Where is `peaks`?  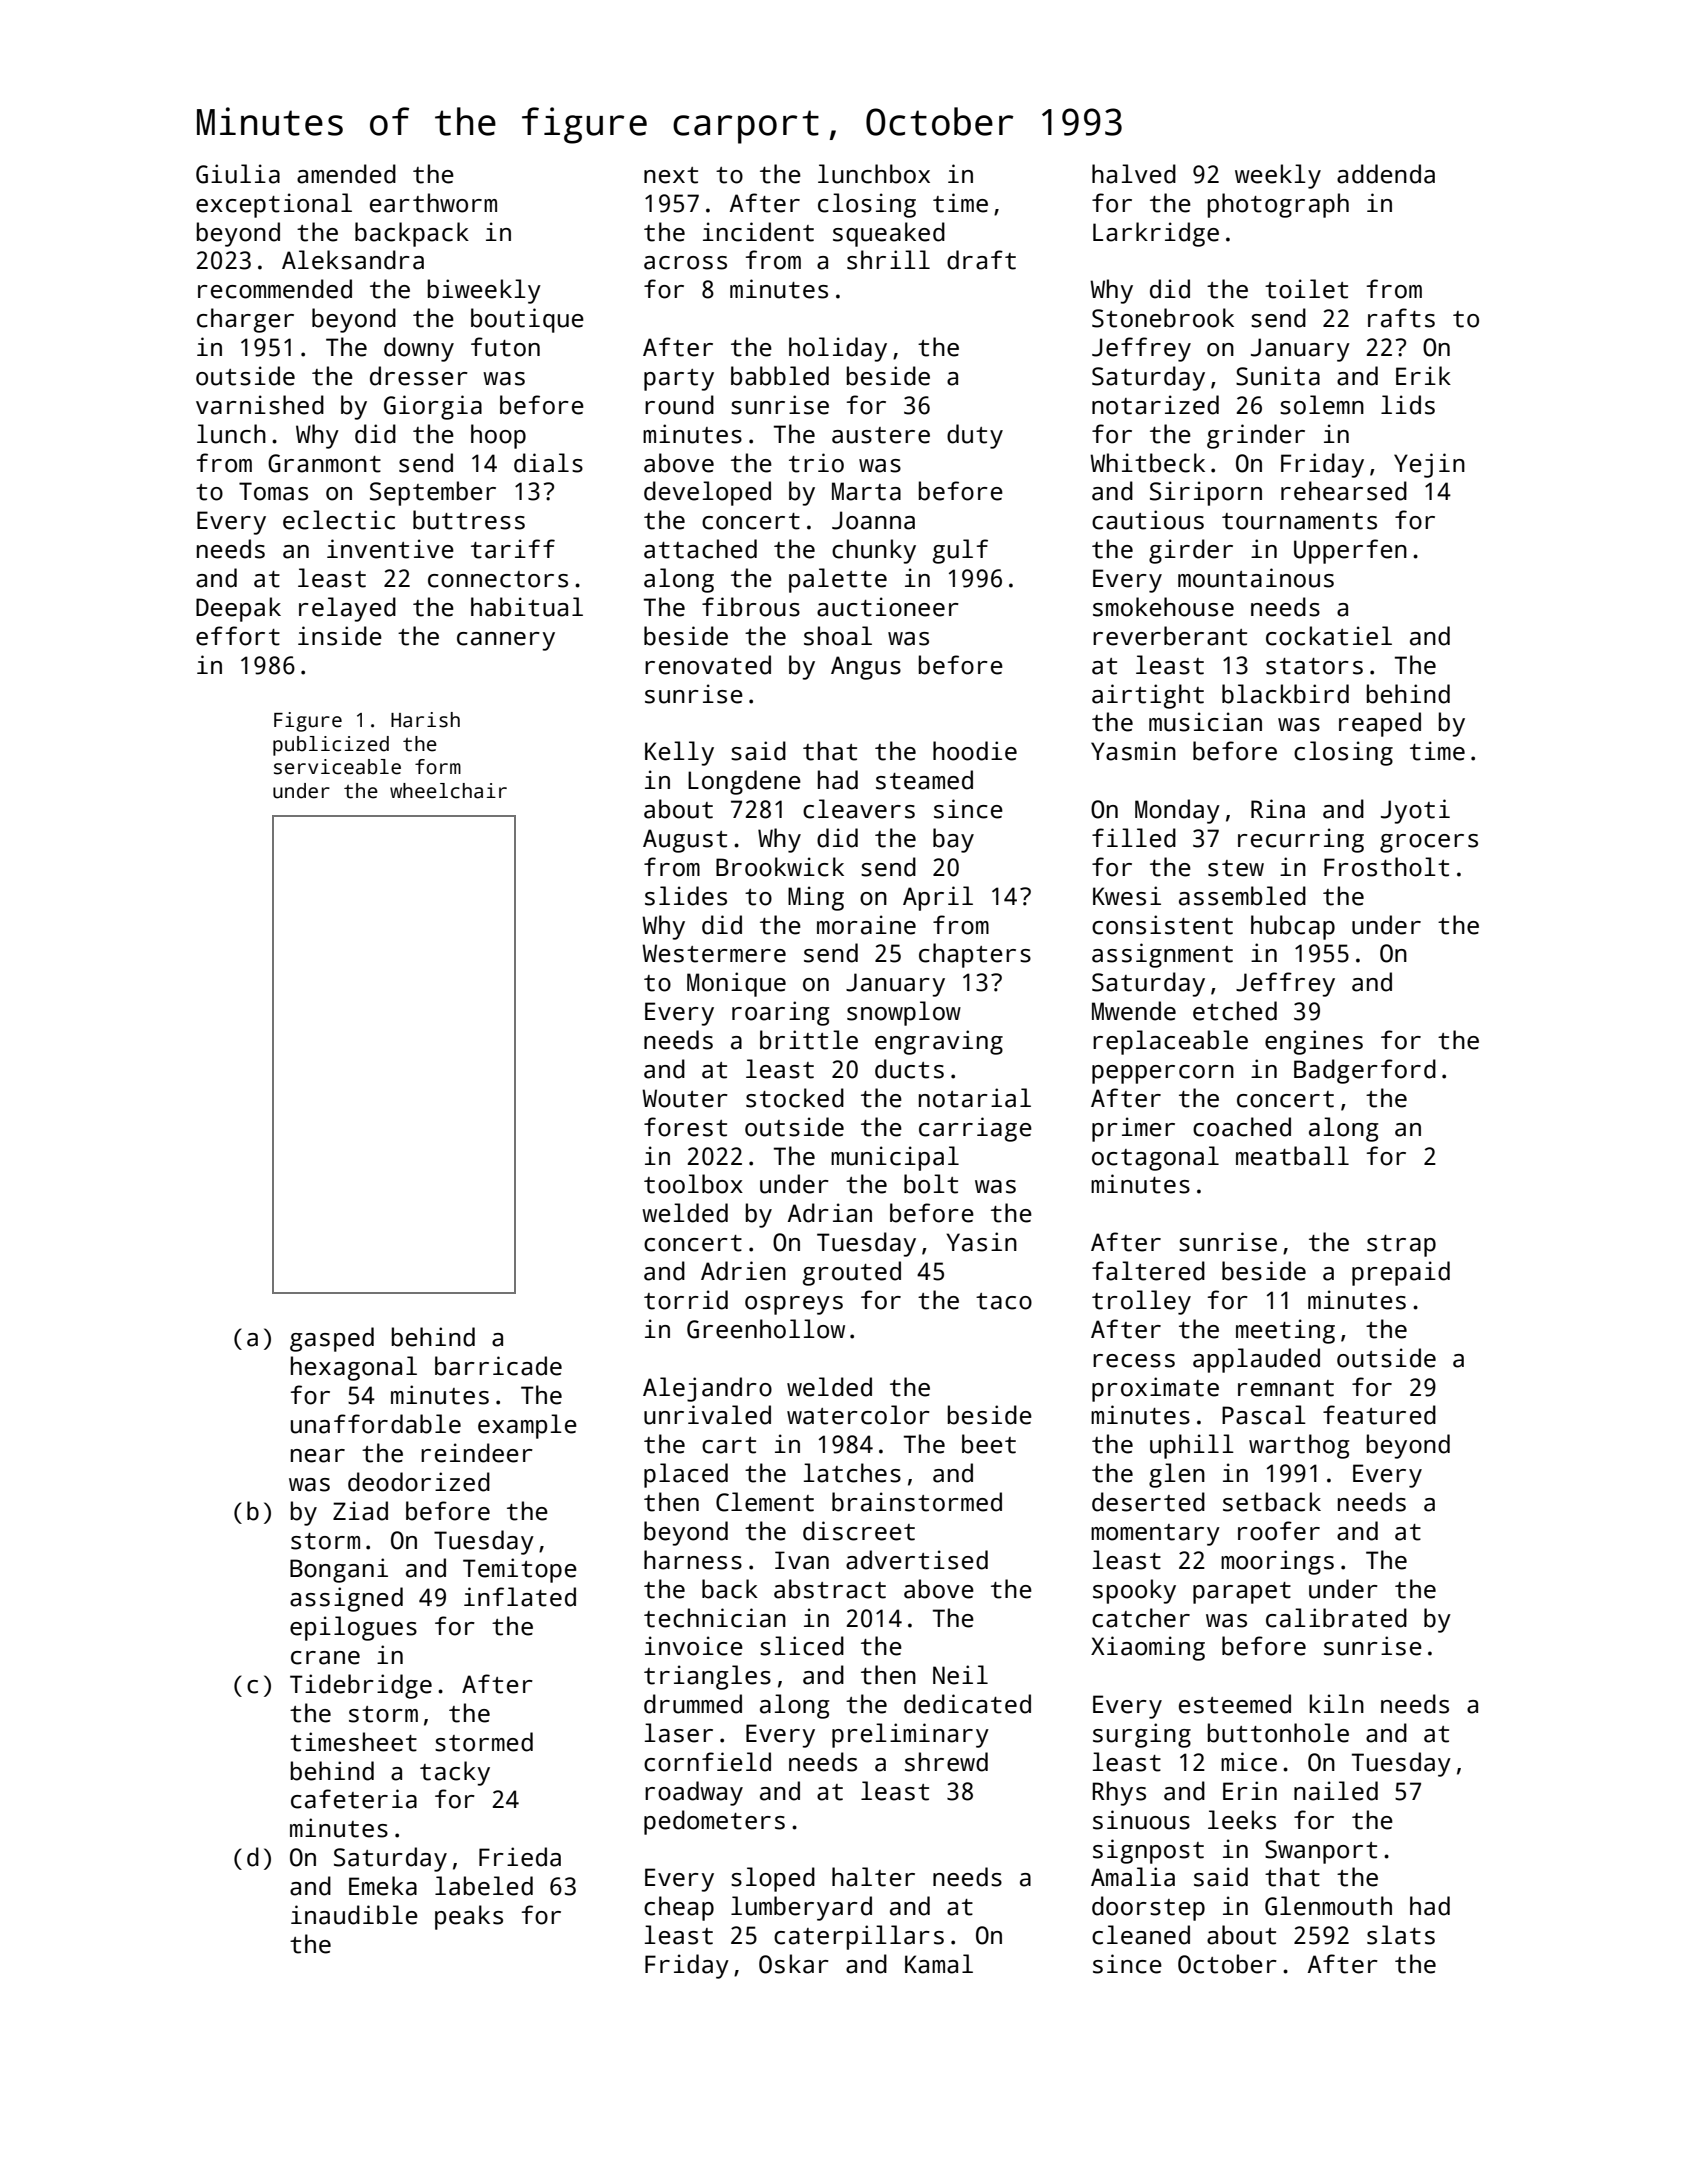 peaks is located at coordinates (469, 1917).
